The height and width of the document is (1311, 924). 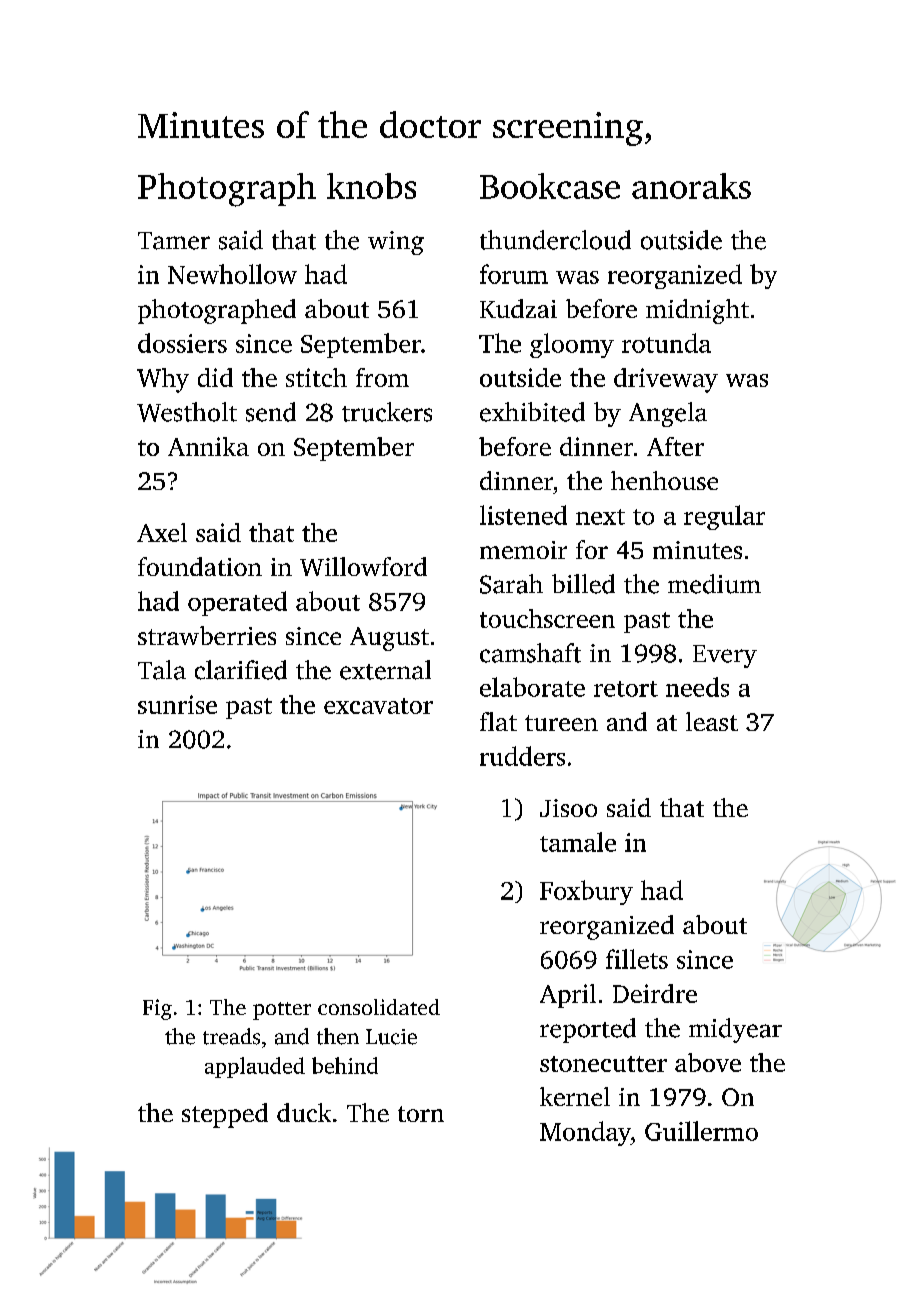 I want to click on knobs, so click(x=371, y=186).
